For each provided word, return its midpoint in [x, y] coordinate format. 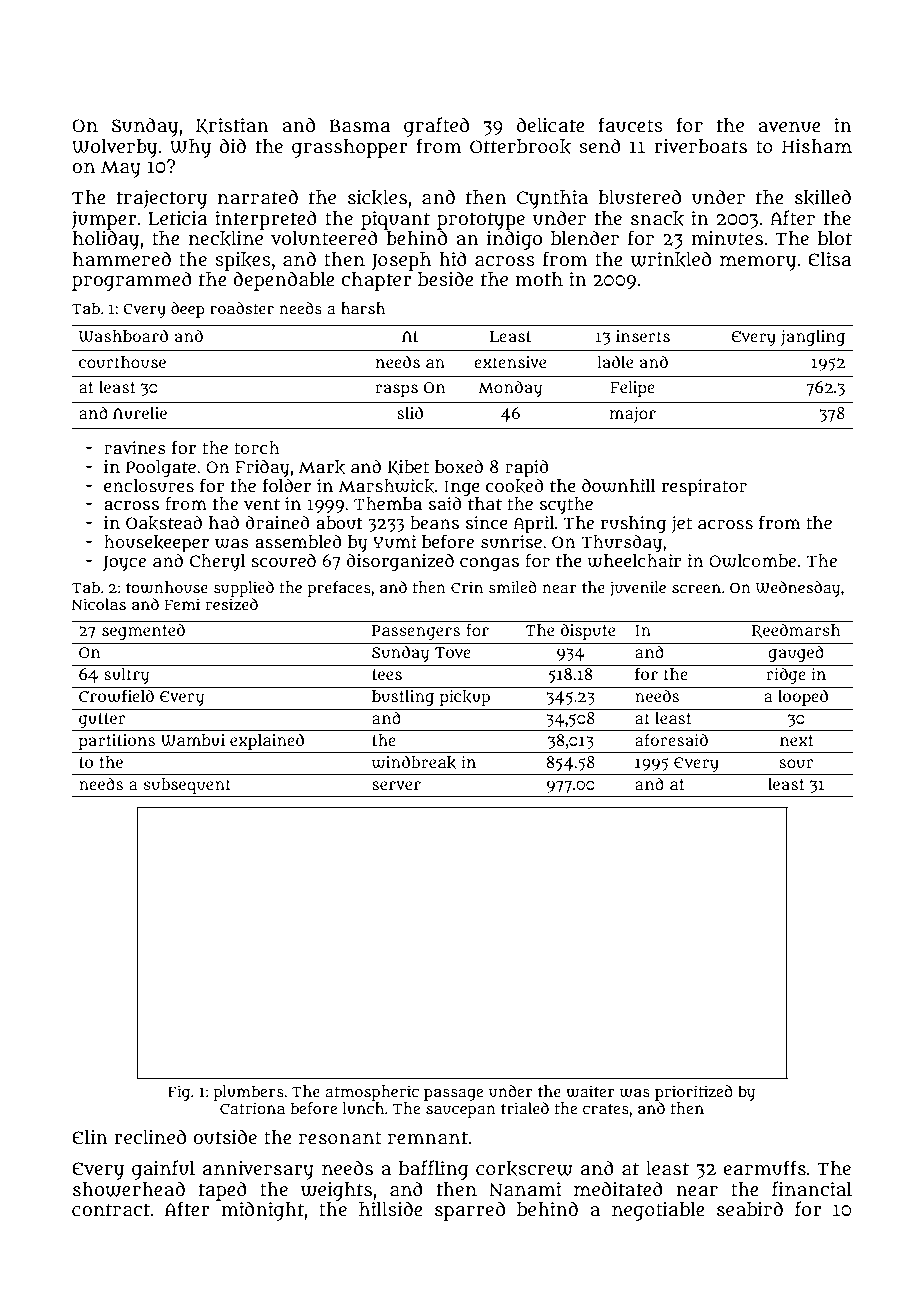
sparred [470, 1211]
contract [111, 1210]
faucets [630, 125]
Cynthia [552, 199]
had [224, 522]
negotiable [658, 1211]
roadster [242, 308]
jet [681, 524]
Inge [462, 488]
